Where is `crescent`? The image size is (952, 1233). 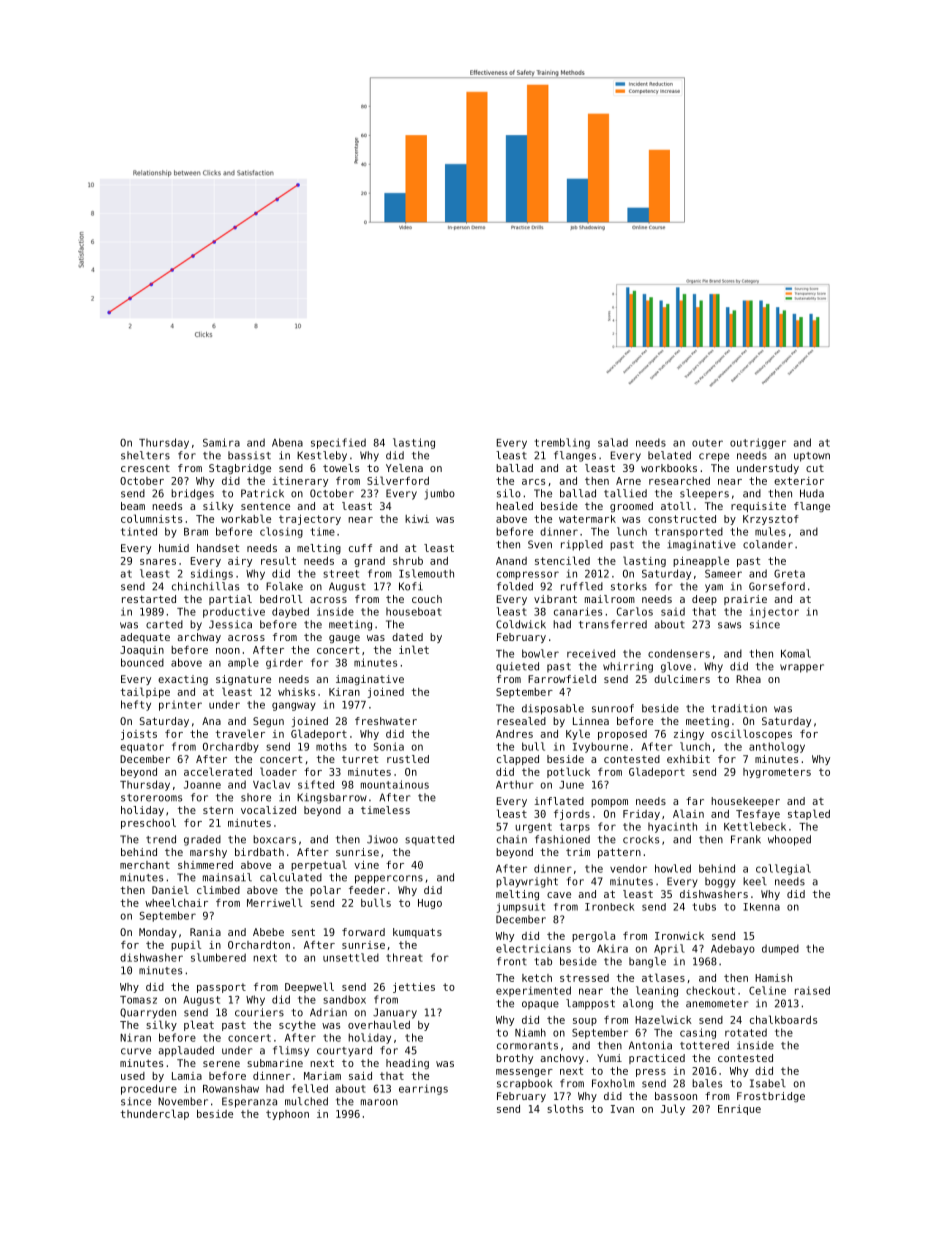 crescent is located at coordinates (145, 468).
